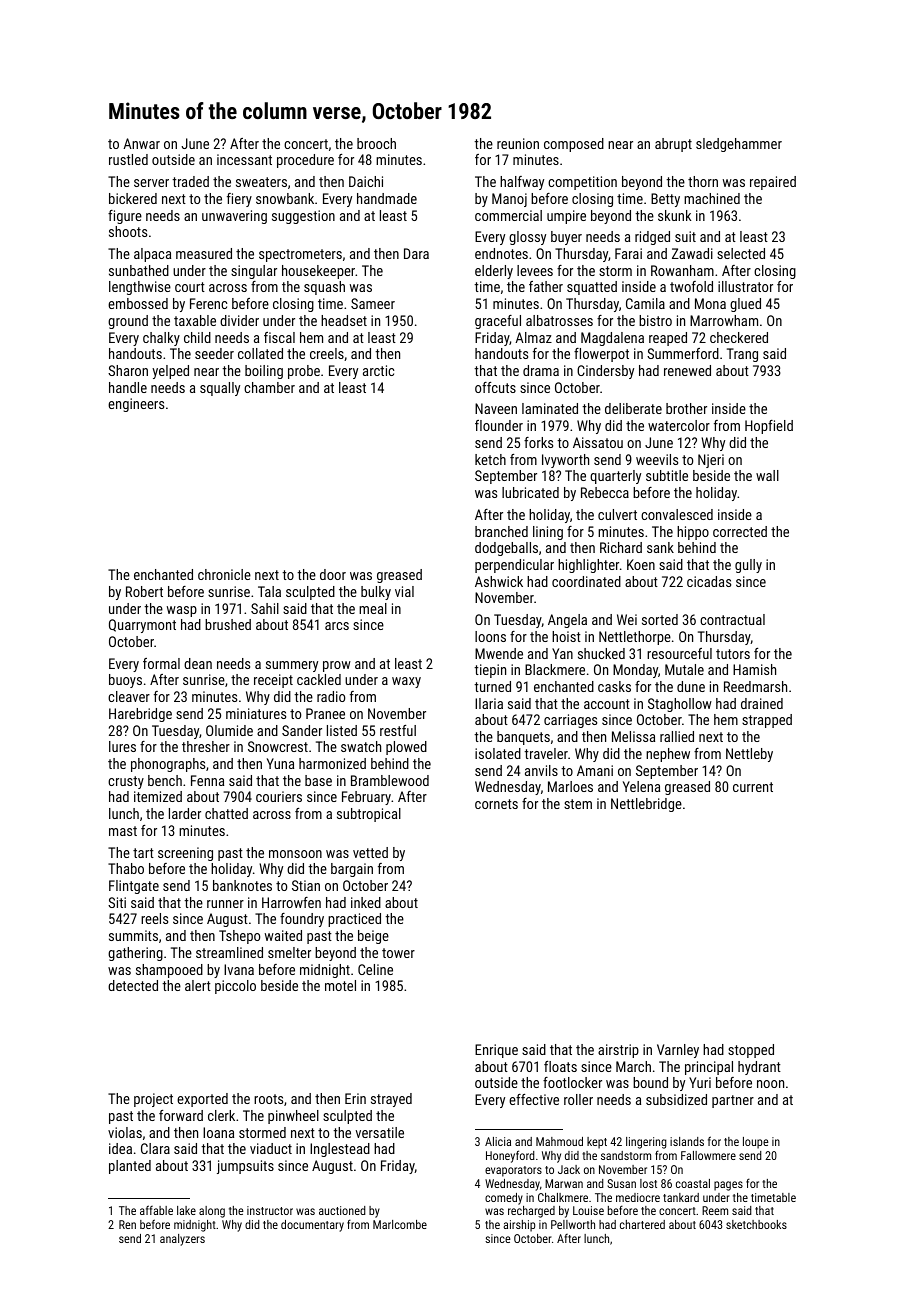 The width and height of the document is (908, 1316). I want to click on vial, so click(404, 591).
